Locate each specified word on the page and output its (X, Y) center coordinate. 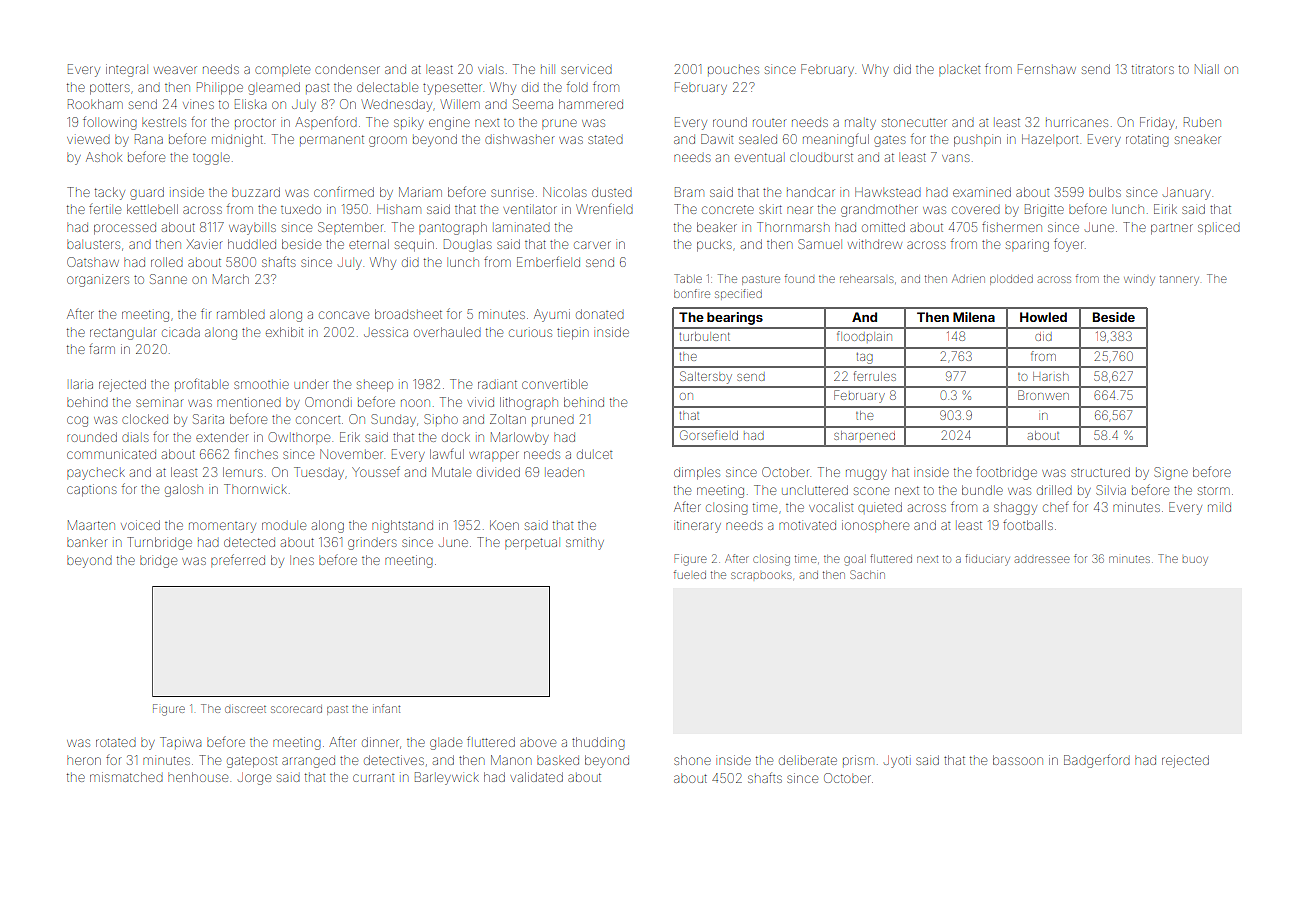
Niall (1205, 69)
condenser (347, 69)
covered (976, 210)
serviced (586, 70)
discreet (245, 709)
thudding (598, 743)
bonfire (692, 293)
